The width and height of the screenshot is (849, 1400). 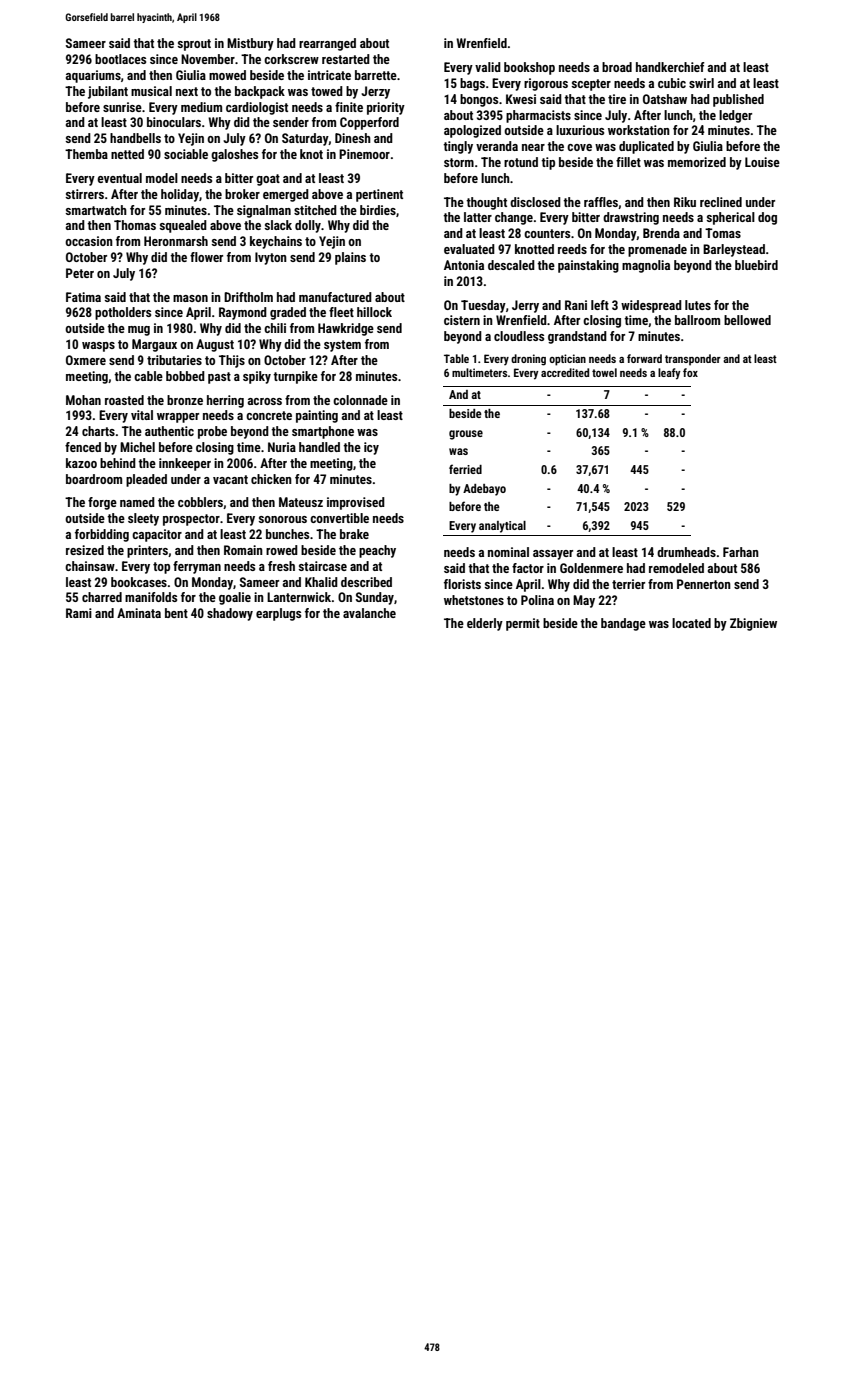 What do you see at coordinates (151, 597) in the screenshot?
I see `manifolds` at bounding box center [151, 597].
